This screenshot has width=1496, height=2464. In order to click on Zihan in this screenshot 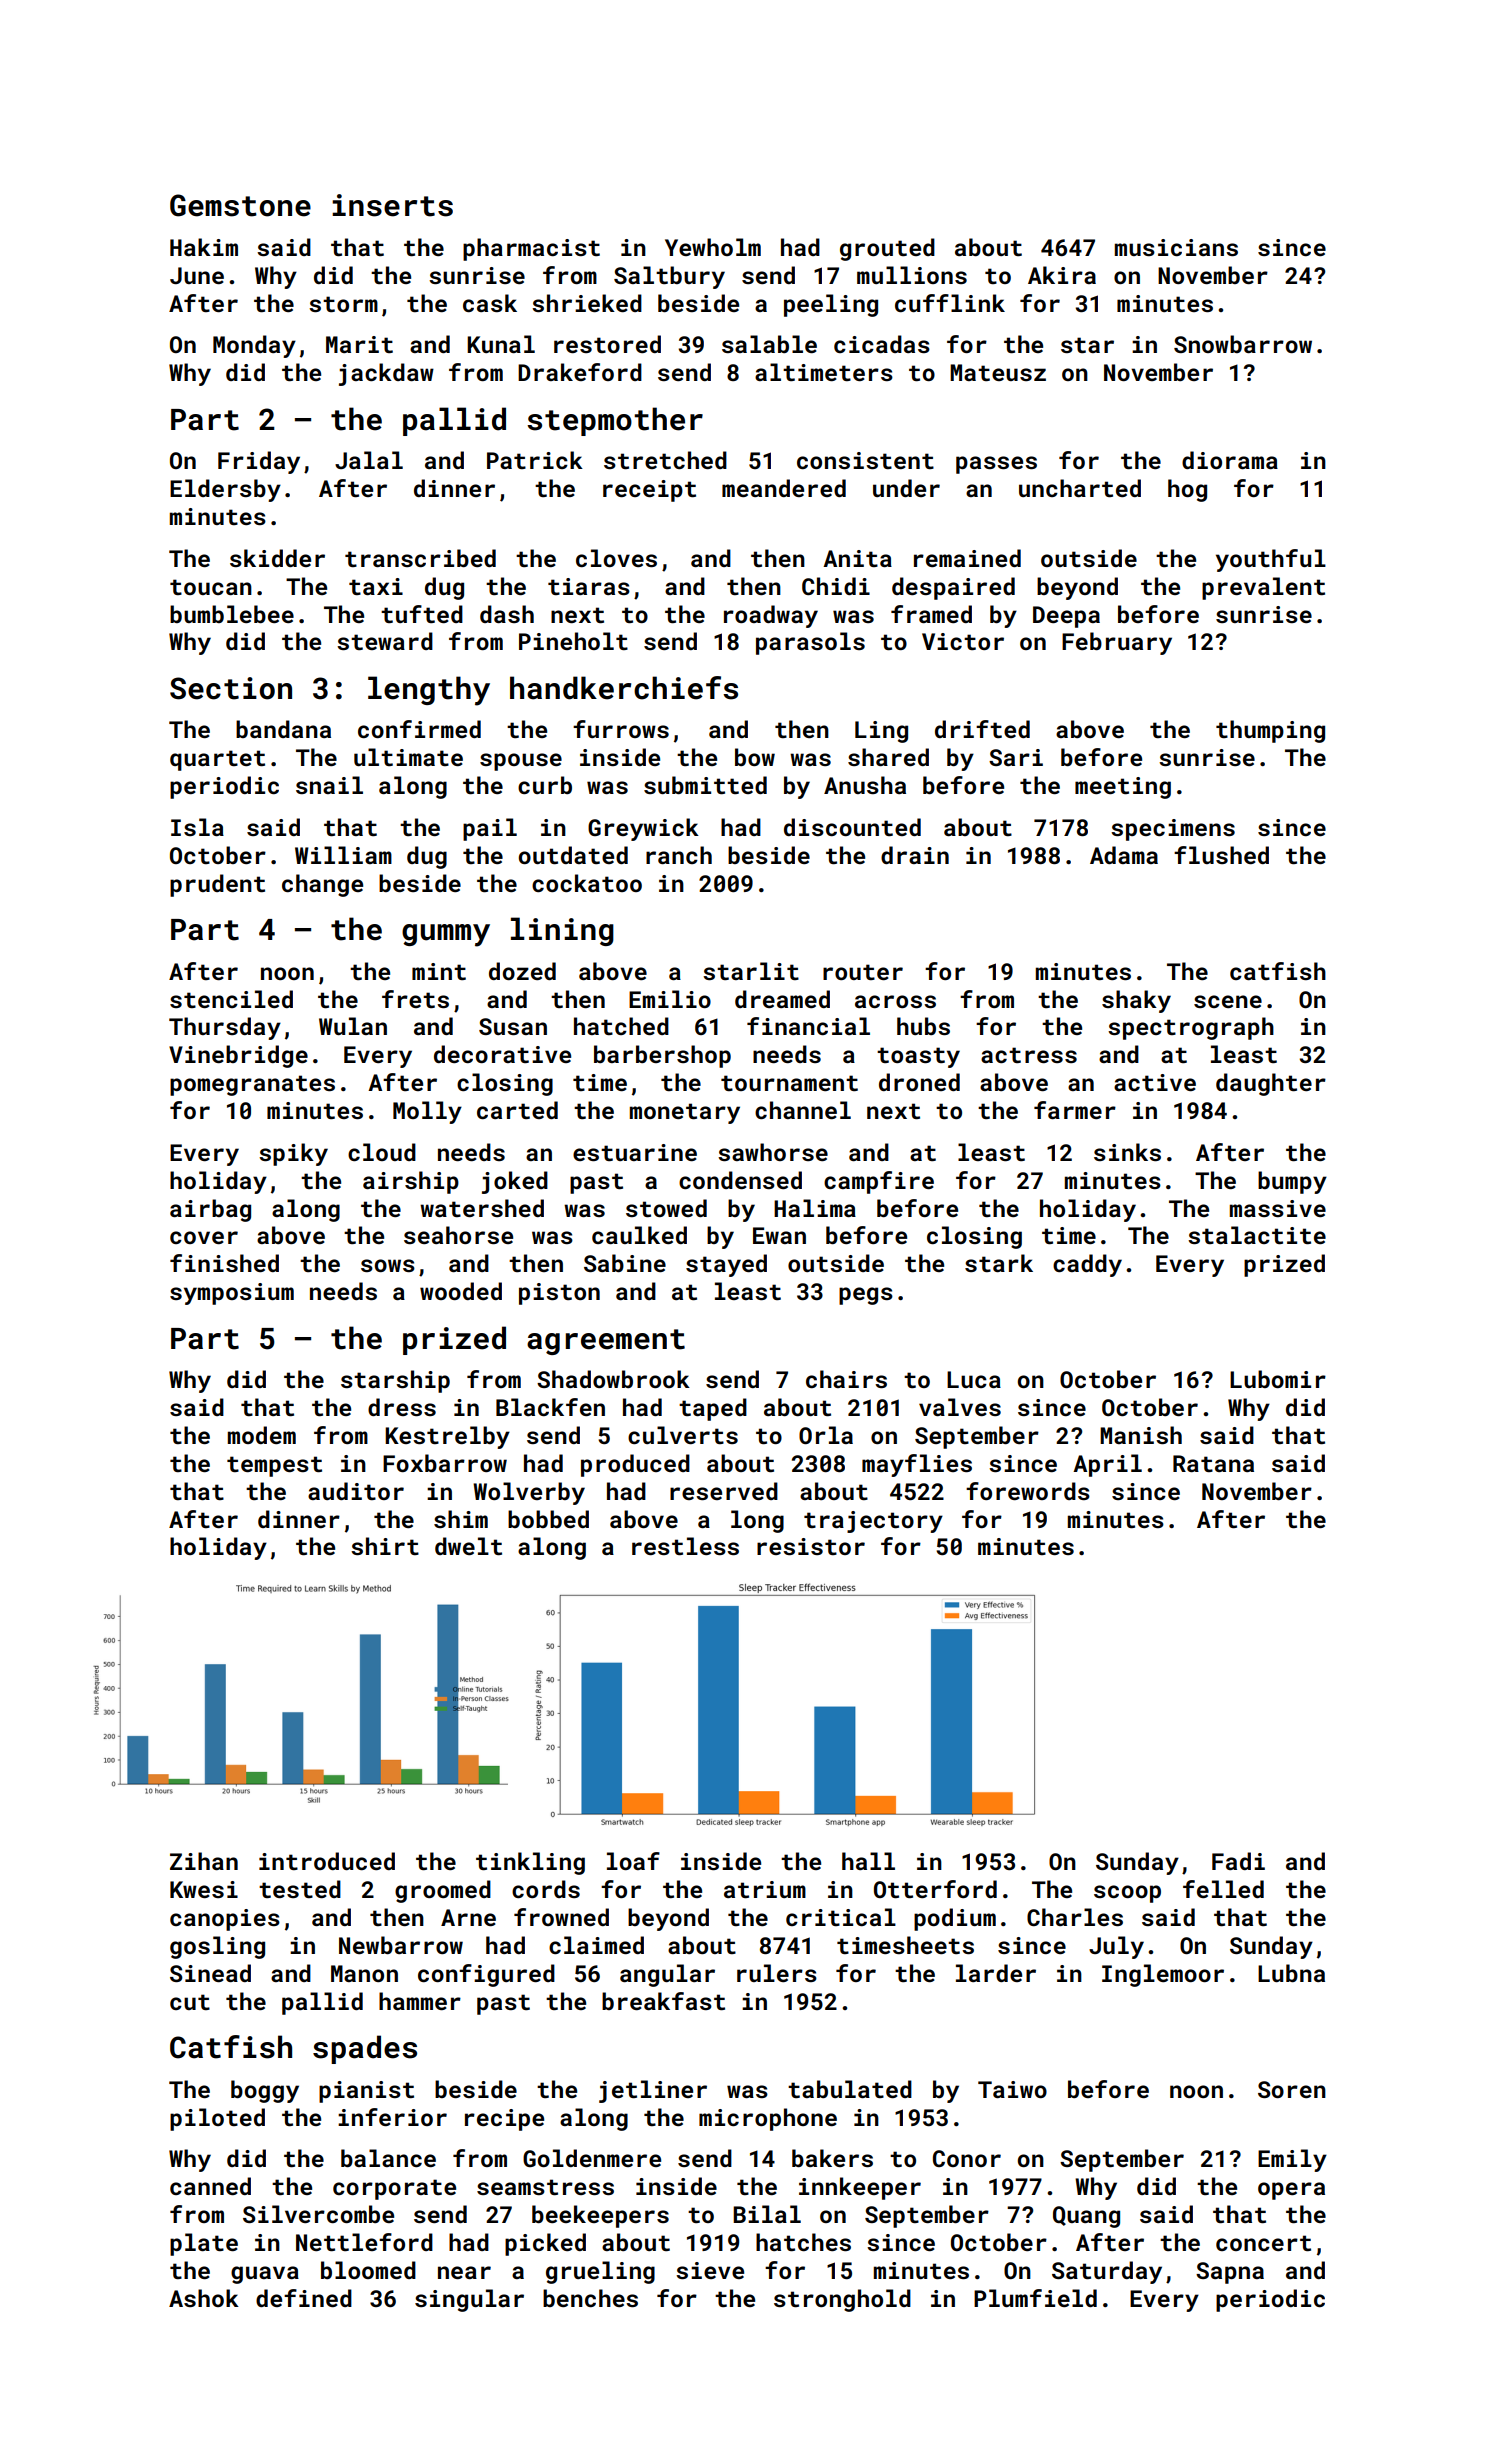, I will do `click(204, 1861)`.
